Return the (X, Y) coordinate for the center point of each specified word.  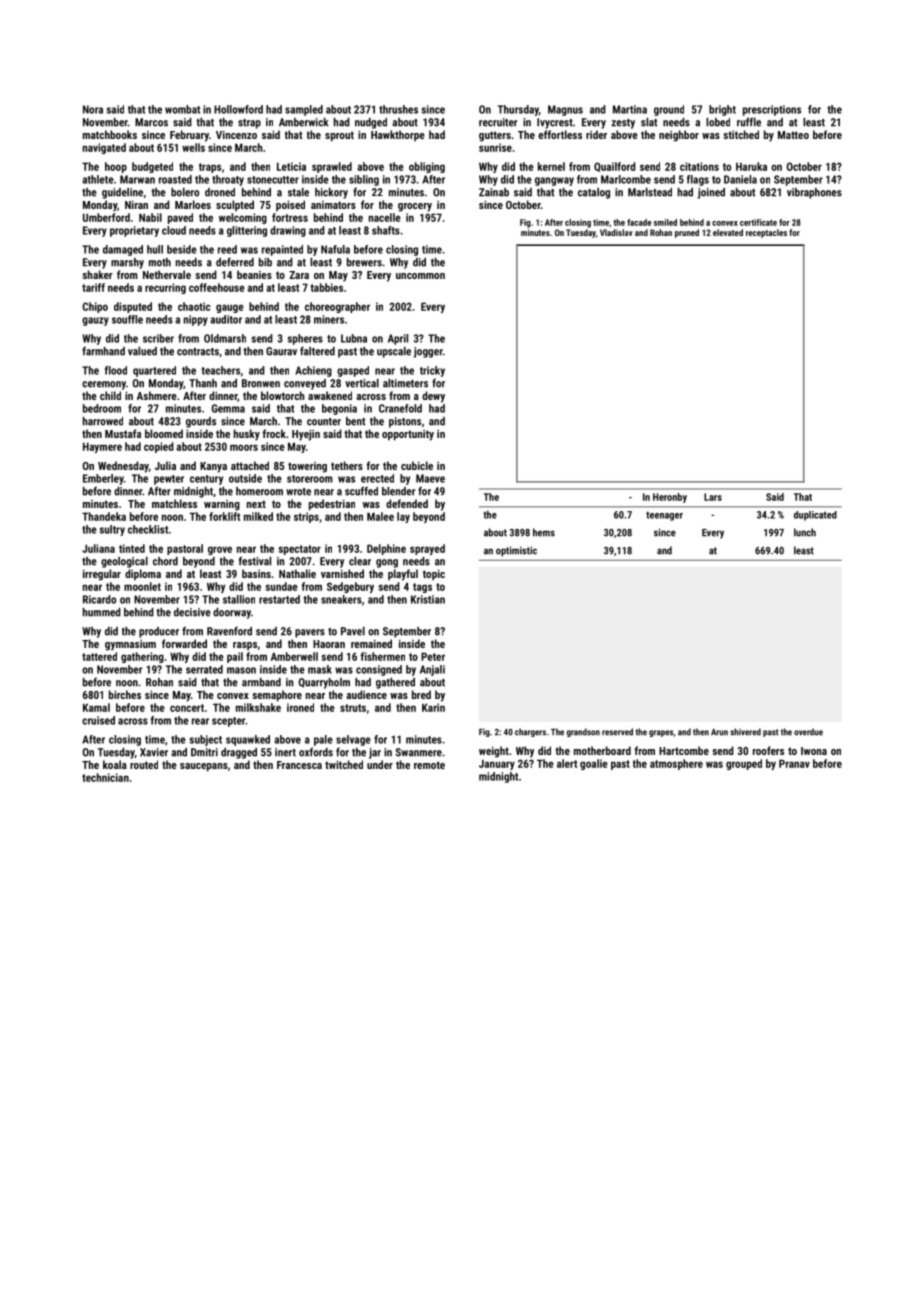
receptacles (766, 233)
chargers (530, 732)
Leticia (291, 166)
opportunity (408, 435)
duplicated (815, 516)
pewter (169, 480)
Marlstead (650, 192)
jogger (428, 352)
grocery (415, 207)
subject (206, 740)
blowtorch (282, 395)
